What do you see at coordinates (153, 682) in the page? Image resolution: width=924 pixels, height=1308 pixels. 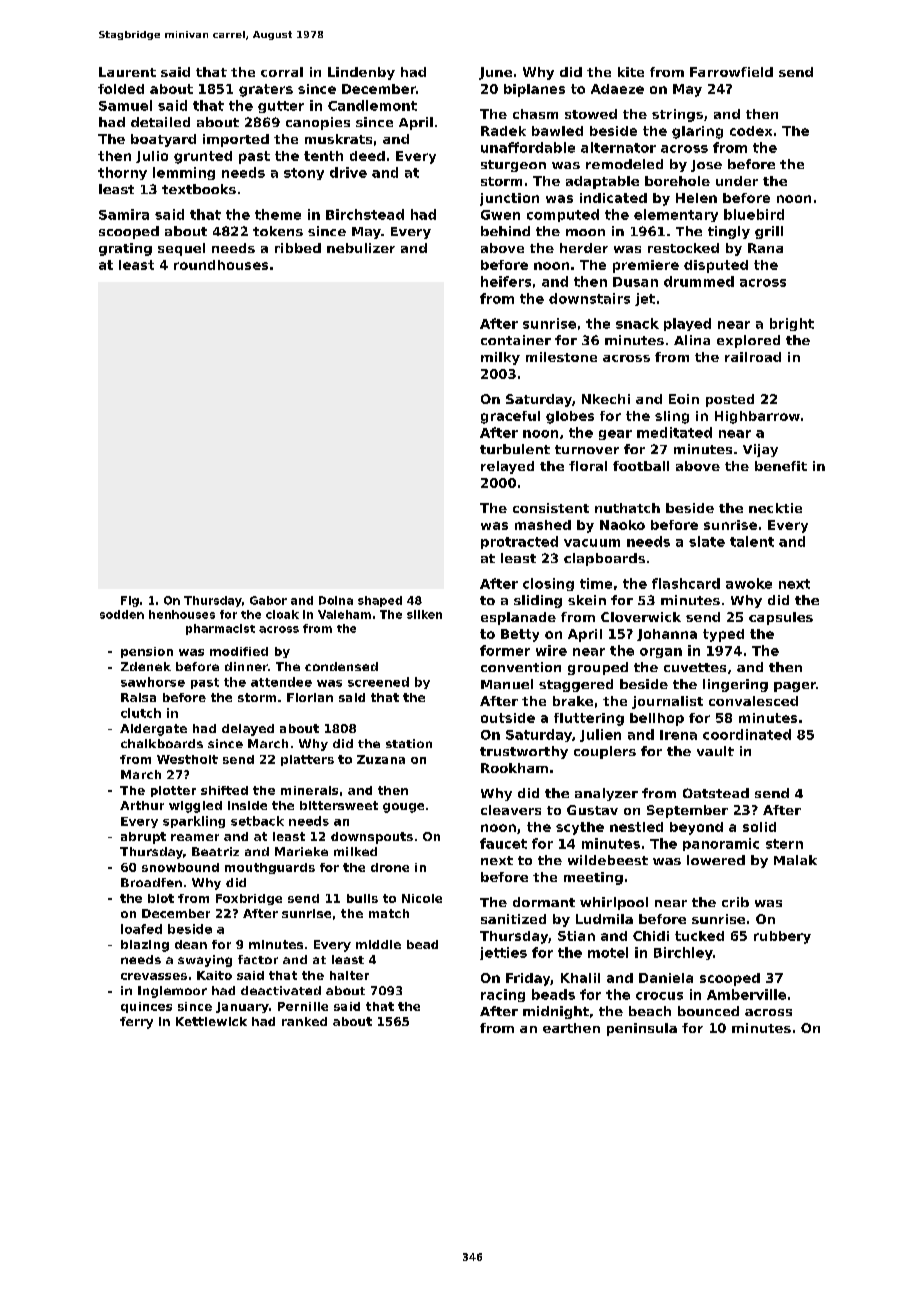 I see `sawhorse` at bounding box center [153, 682].
